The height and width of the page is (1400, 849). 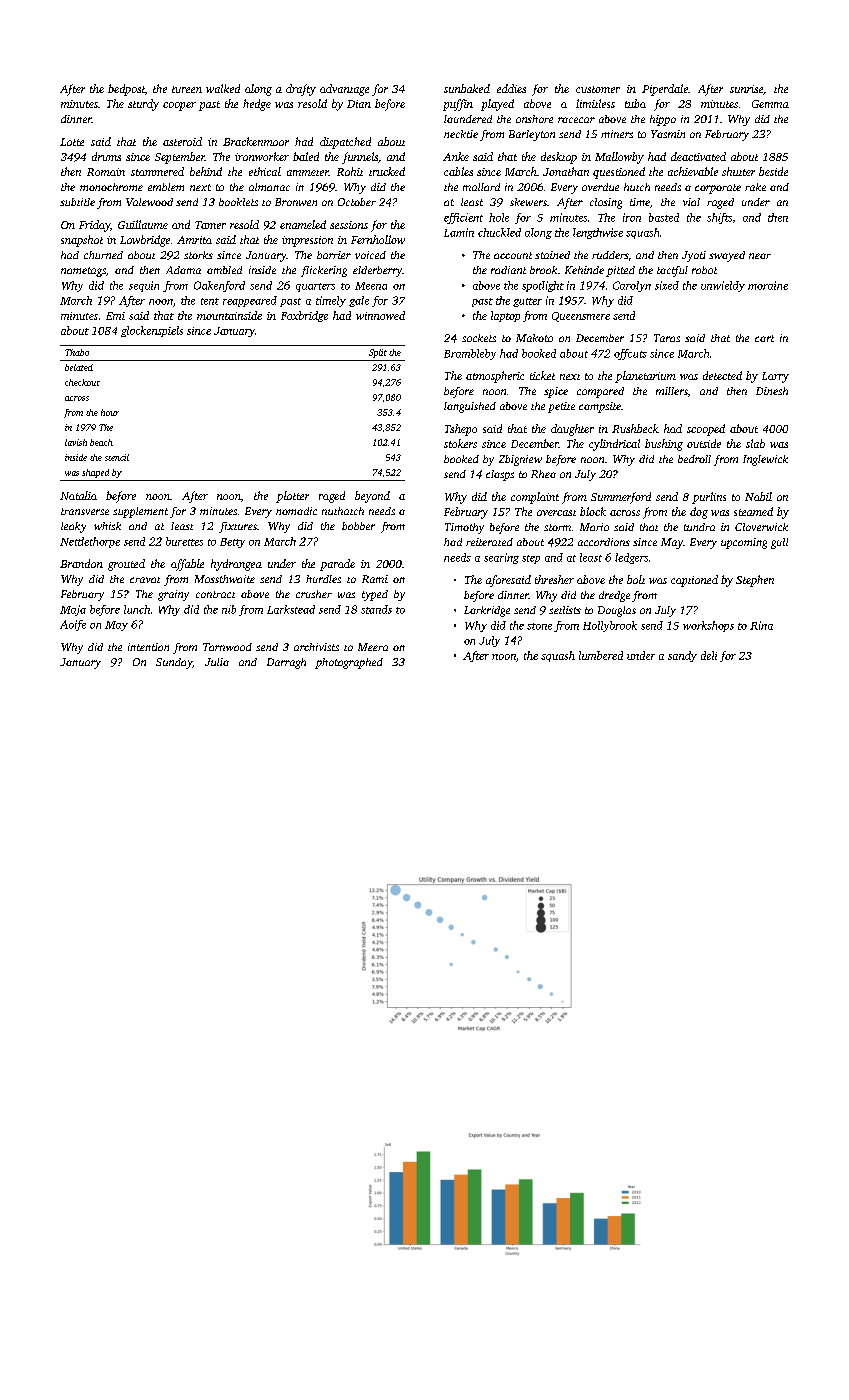 What do you see at coordinates (73, 527) in the page?
I see `leaky` at bounding box center [73, 527].
